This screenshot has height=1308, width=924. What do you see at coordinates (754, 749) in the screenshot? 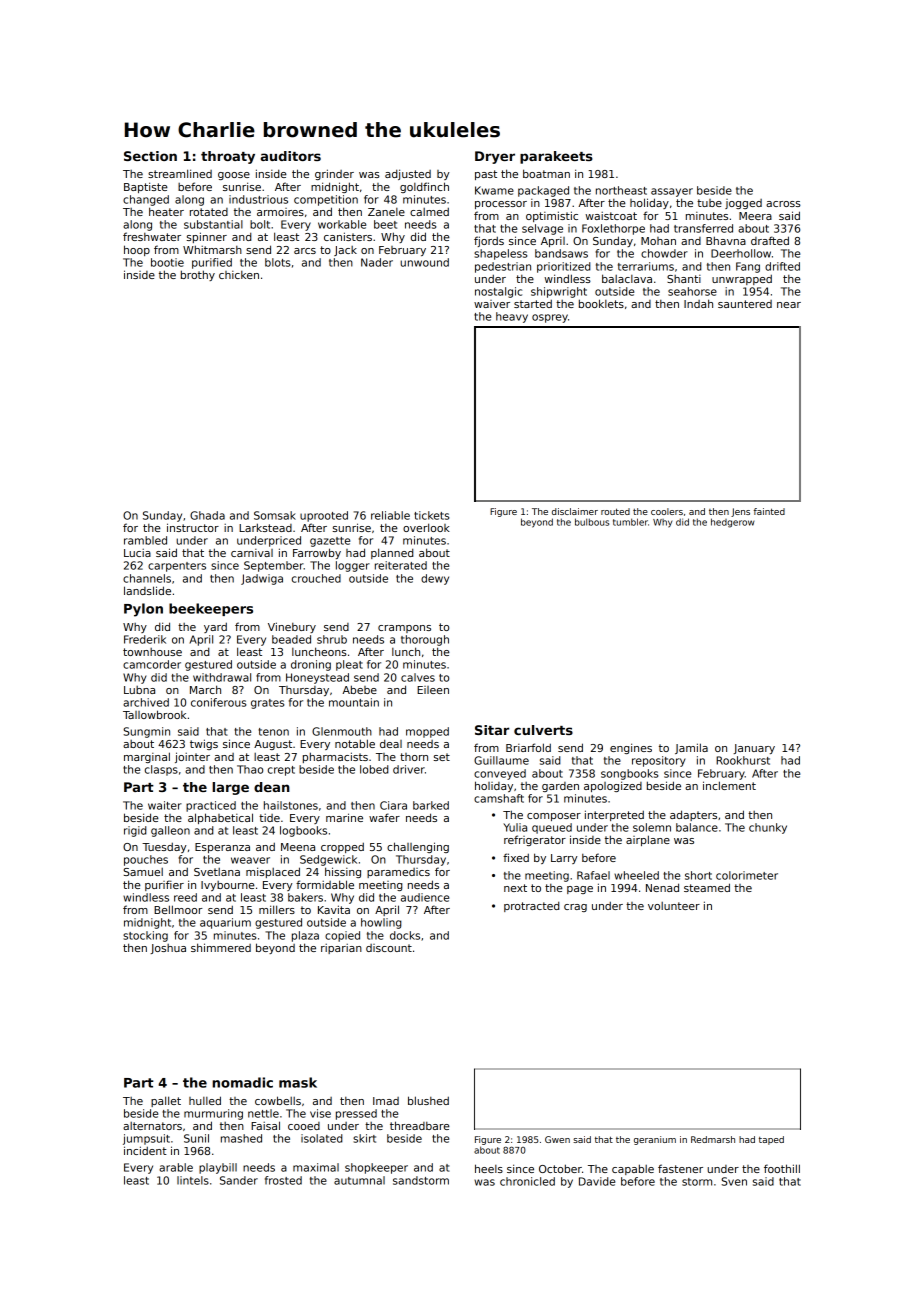
I see `January` at bounding box center [754, 749].
